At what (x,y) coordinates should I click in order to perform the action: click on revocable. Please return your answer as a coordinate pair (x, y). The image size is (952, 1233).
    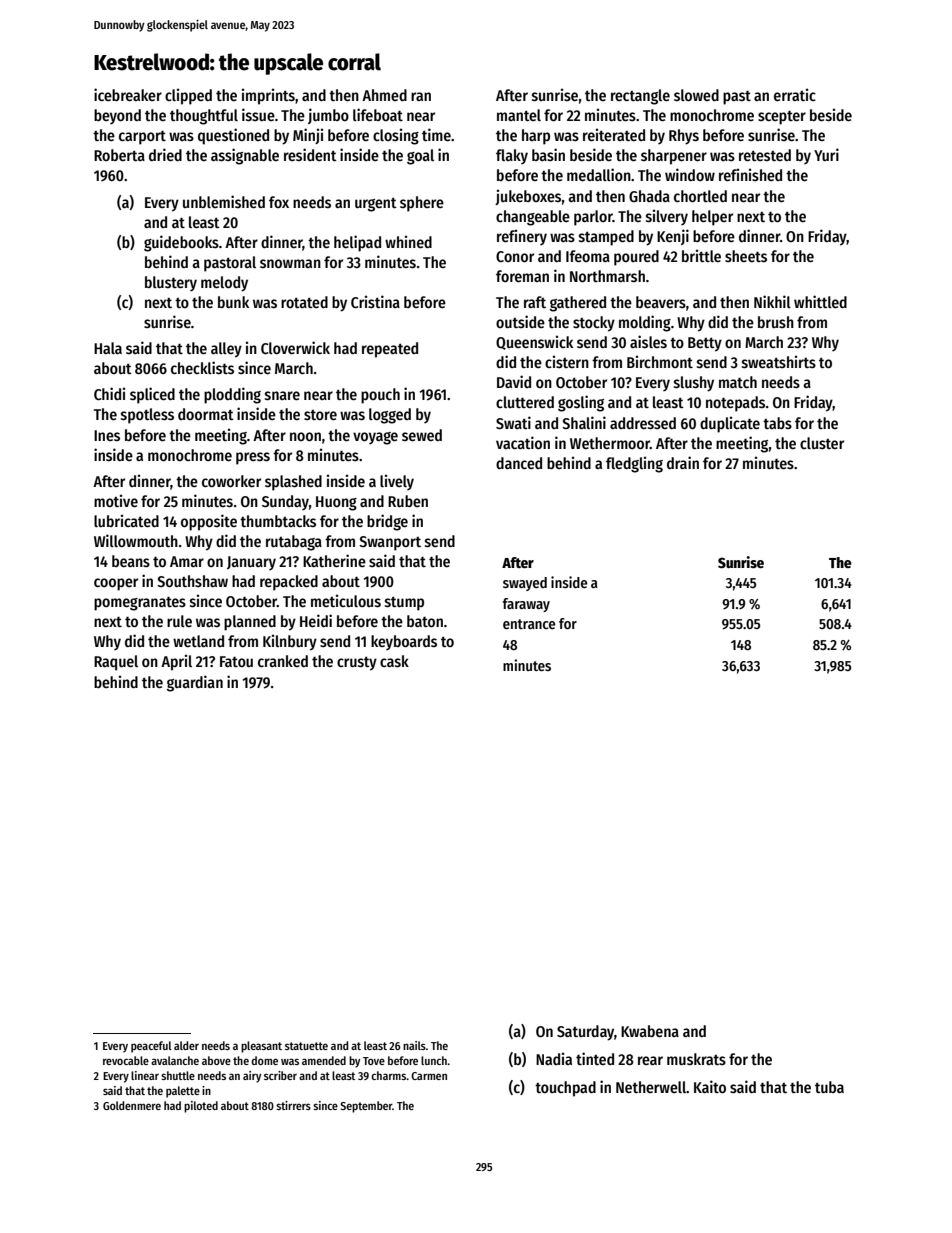
    Looking at the image, I should click on (126, 1060).
